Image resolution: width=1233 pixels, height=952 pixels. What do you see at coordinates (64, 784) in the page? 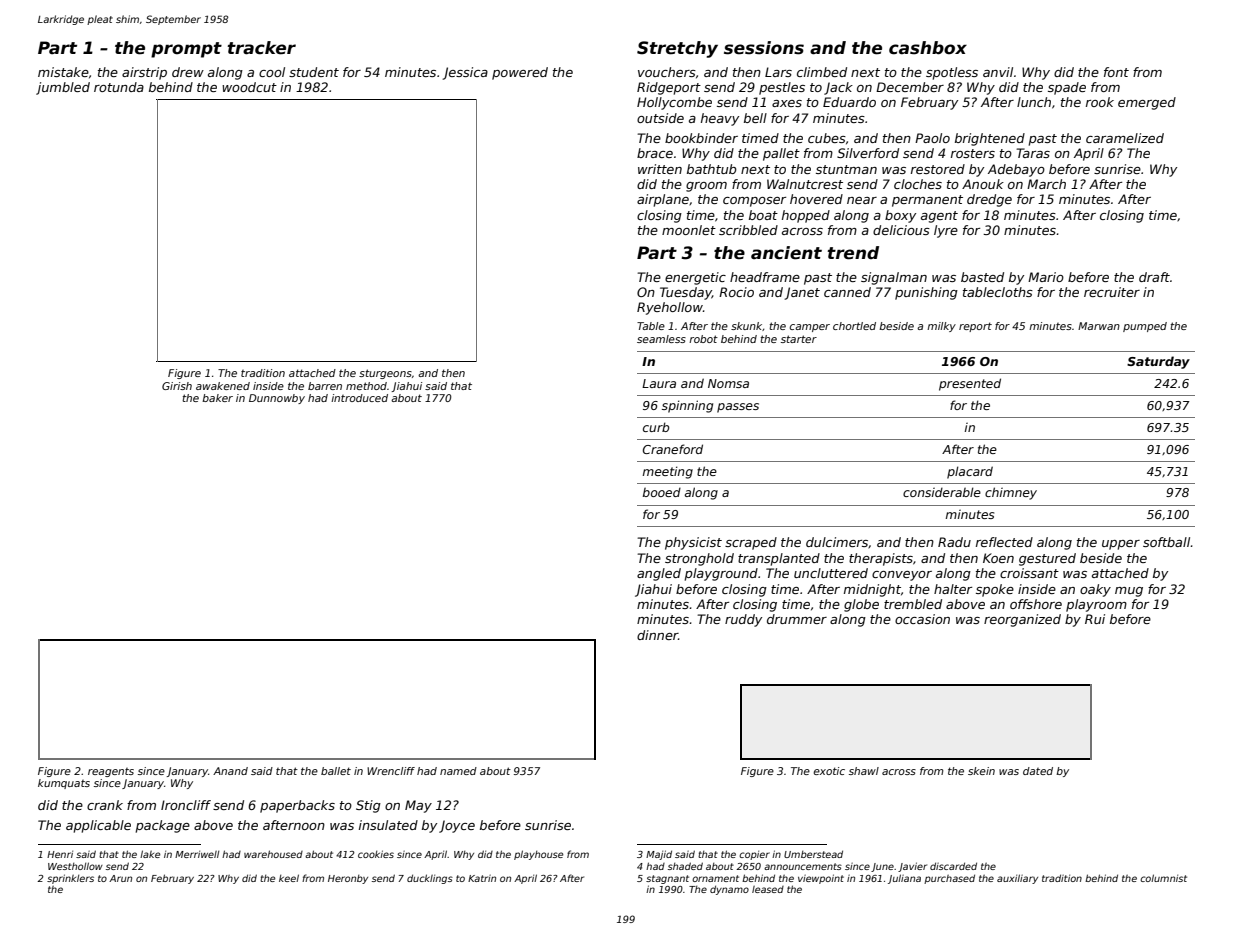
I see `kumquats` at bounding box center [64, 784].
